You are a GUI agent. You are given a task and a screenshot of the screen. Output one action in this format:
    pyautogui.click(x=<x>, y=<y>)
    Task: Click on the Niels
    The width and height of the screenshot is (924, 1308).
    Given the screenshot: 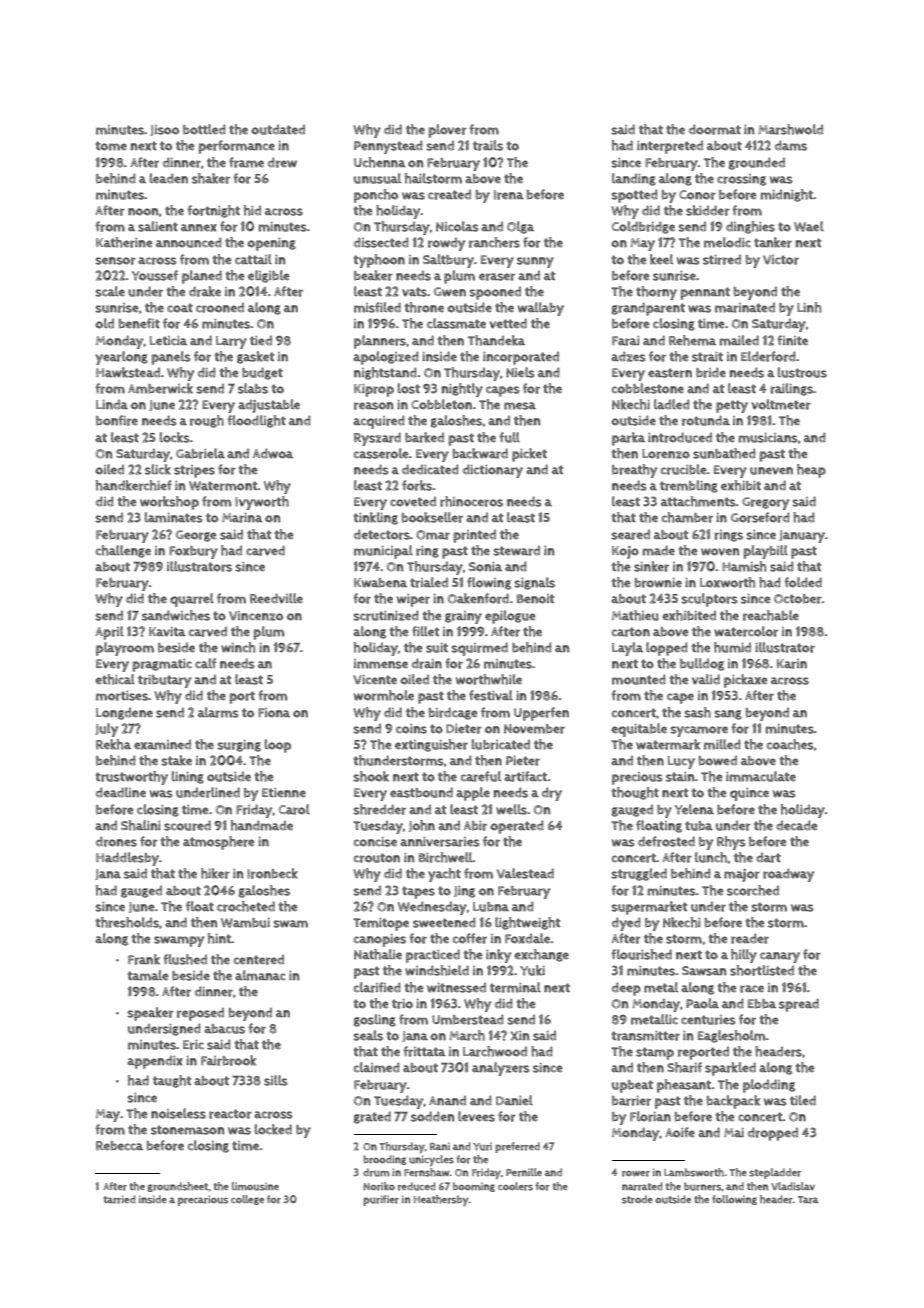 What is the action you would take?
    pyautogui.click(x=520, y=372)
